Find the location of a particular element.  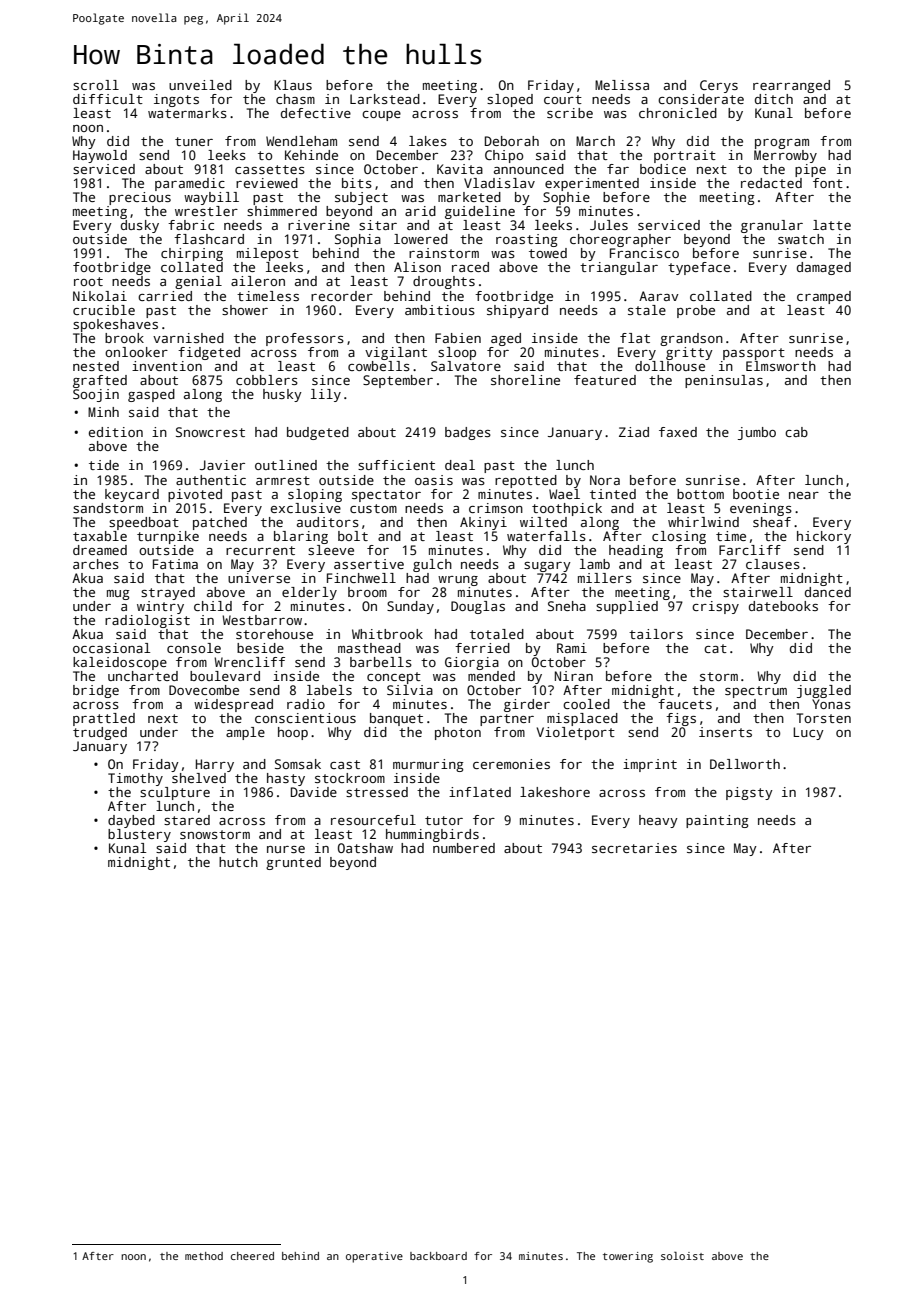

datebooks is located at coordinates (783, 606).
